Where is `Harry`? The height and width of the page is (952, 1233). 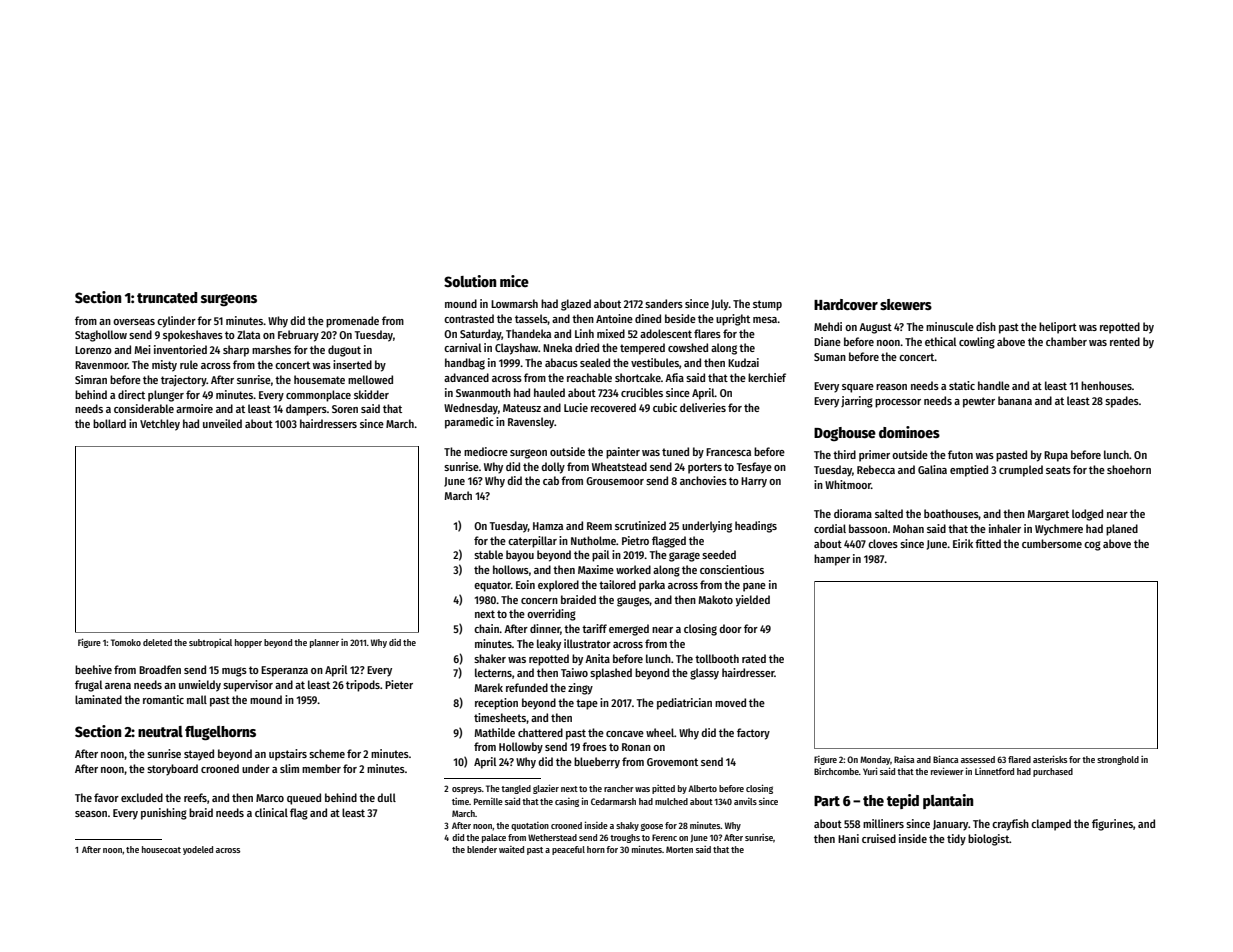
Harry is located at coordinates (754, 482).
